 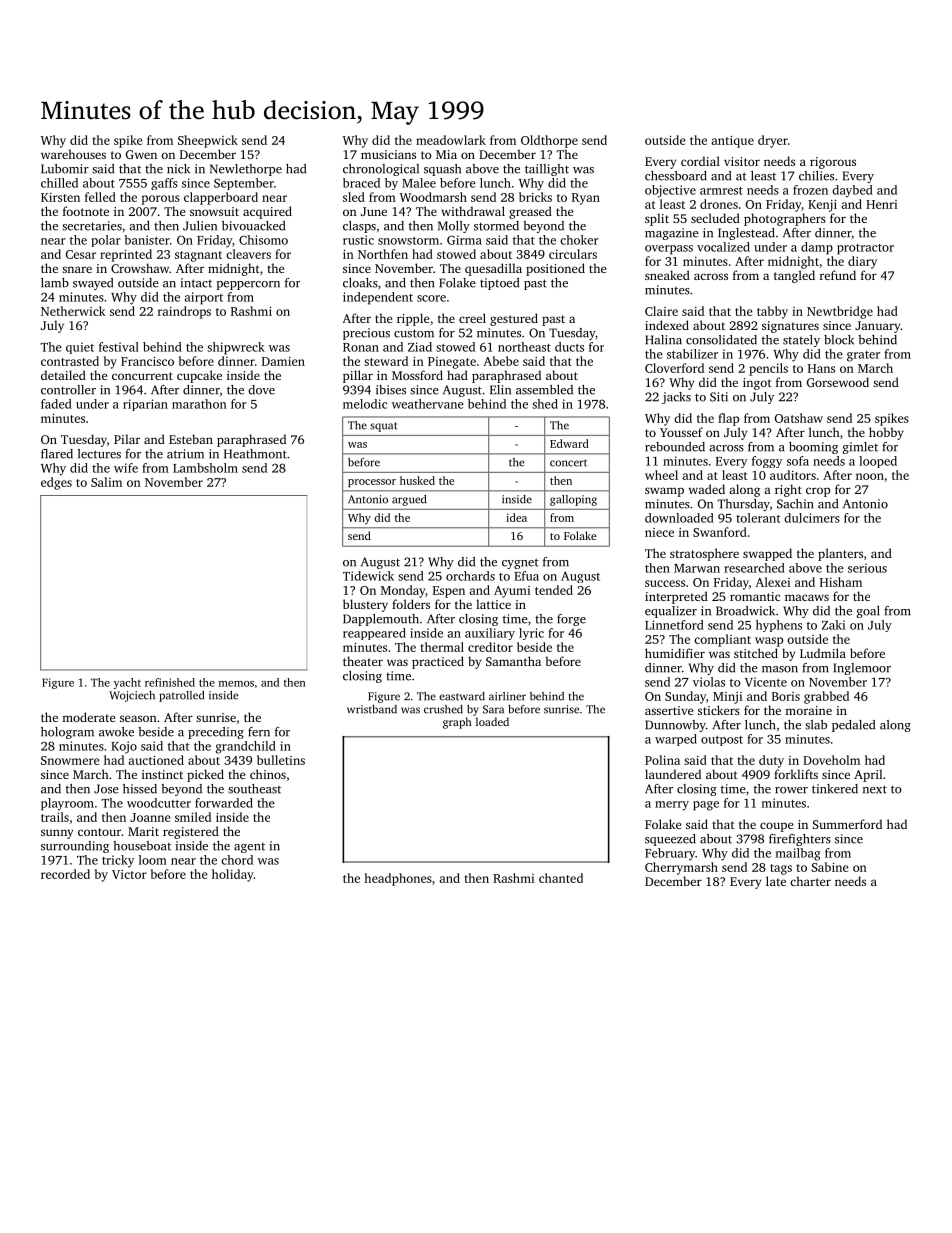 I want to click on Sheepwick, so click(x=208, y=141).
